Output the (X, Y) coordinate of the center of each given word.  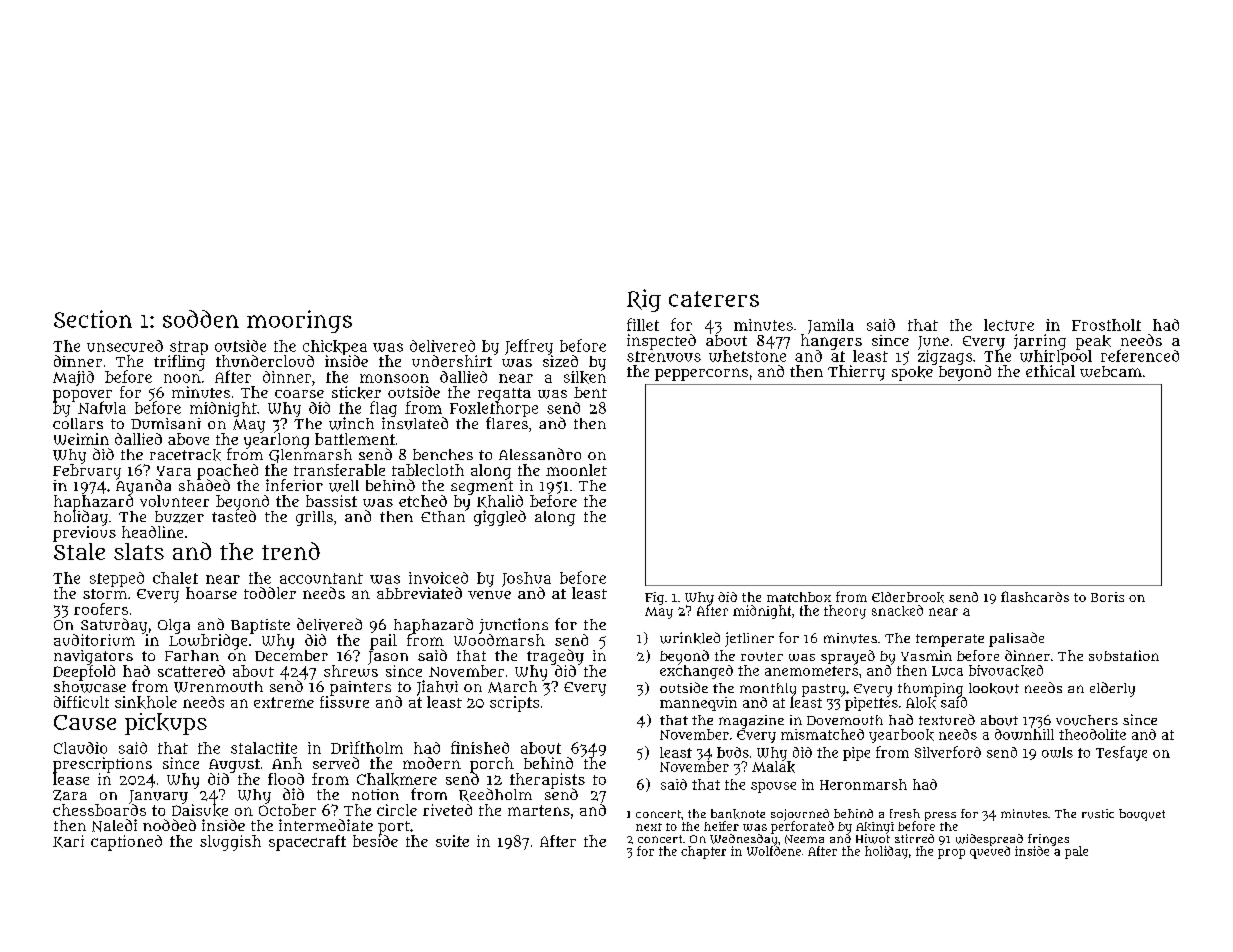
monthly (768, 690)
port (394, 828)
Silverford (948, 752)
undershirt (452, 361)
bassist (331, 501)
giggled (500, 518)
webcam (1111, 371)
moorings (299, 321)
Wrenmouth (218, 687)
